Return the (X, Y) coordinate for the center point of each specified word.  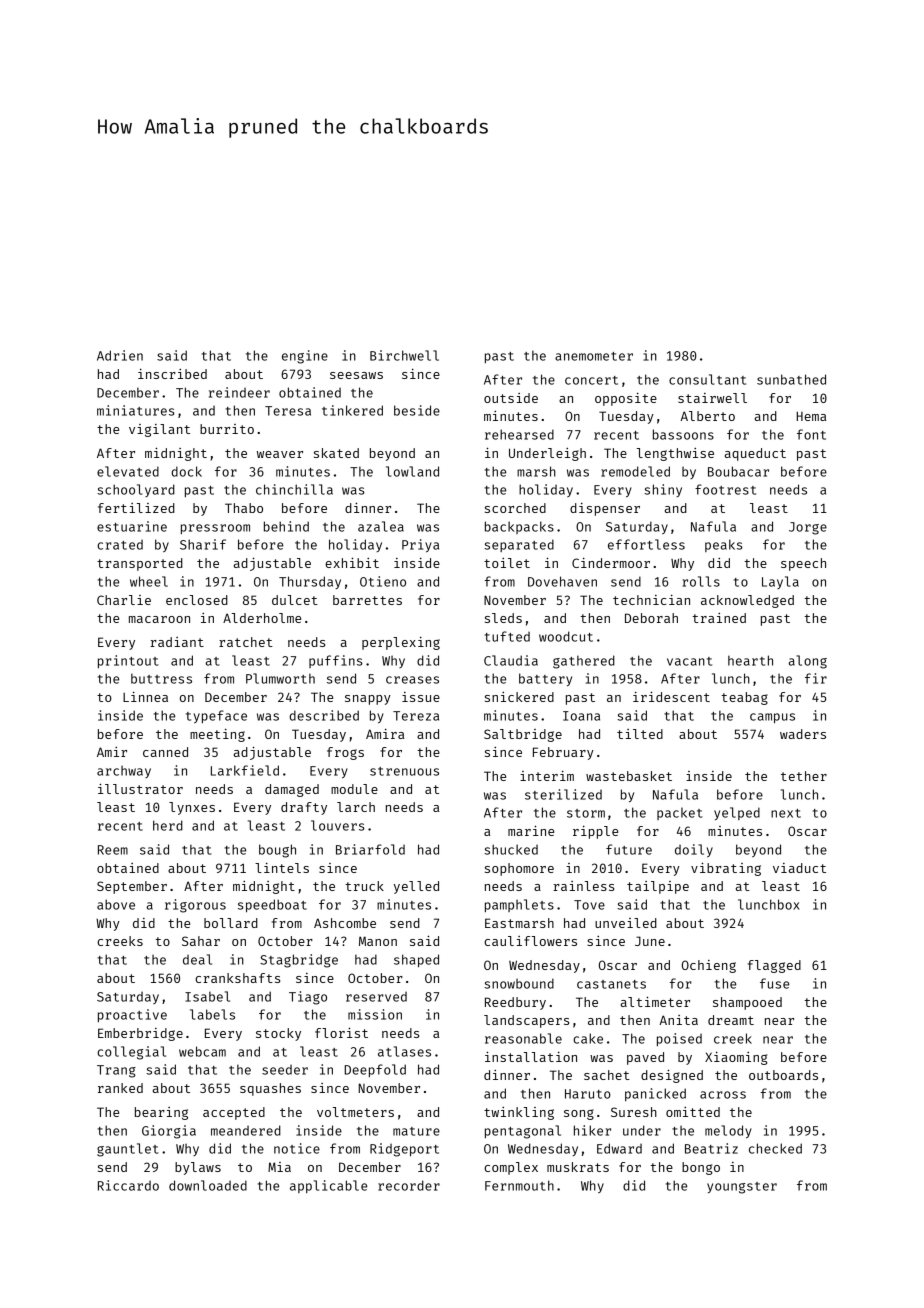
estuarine (132, 526)
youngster (742, 1188)
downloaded (208, 1185)
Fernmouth (519, 1185)
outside (511, 398)
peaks (724, 545)
